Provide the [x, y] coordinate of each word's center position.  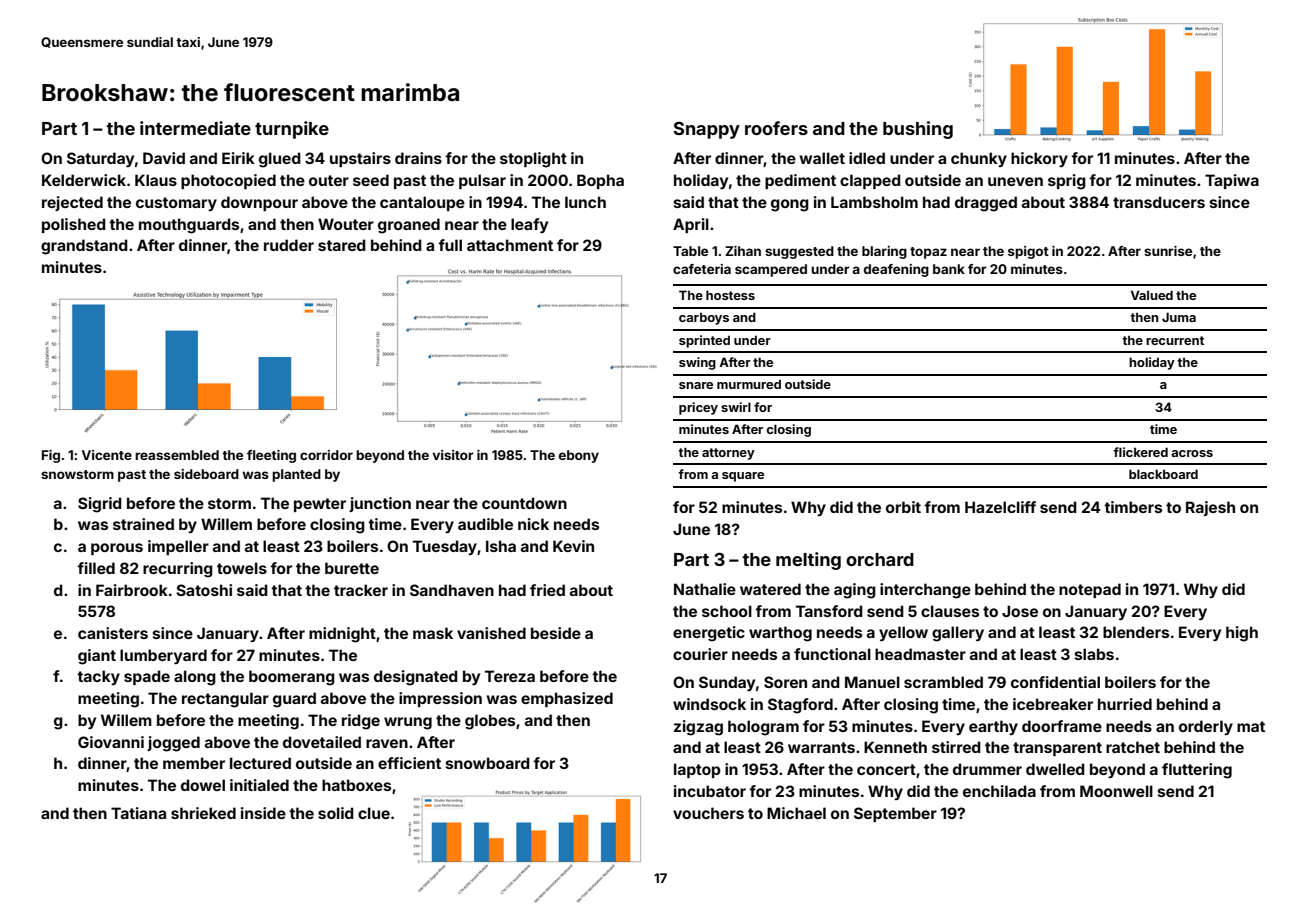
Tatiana [138, 813]
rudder [289, 245]
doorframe [1062, 726]
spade [147, 677]
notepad [1090, 590]
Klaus [156, 180]
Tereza [510, 676]
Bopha [600, 181]
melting [808, 561]
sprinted [704, 341]
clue [374, 813]
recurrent [1175, 340]
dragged [986, 204]
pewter [320, 505]
